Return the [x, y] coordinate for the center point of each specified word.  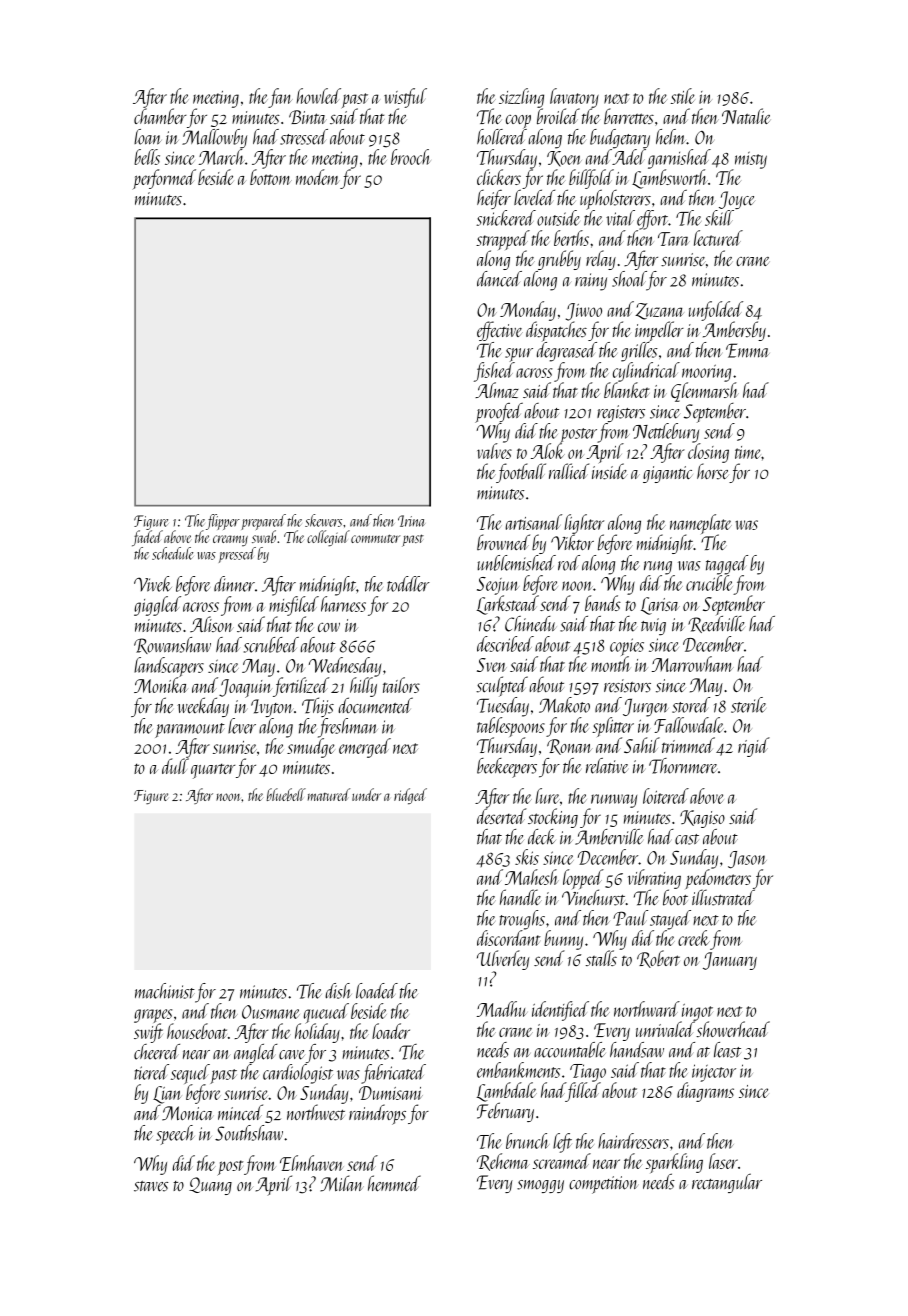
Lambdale [506, 1092]
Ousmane [271, 1012]
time [748, 452]
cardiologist [298, 1074]
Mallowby [214, 139]
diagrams [705, 1092]
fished [494, 372]
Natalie [746, 116]
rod [569, 563]
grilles [639, 352]
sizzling [521, 98]
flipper [223, 522]
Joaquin [245, 688]
